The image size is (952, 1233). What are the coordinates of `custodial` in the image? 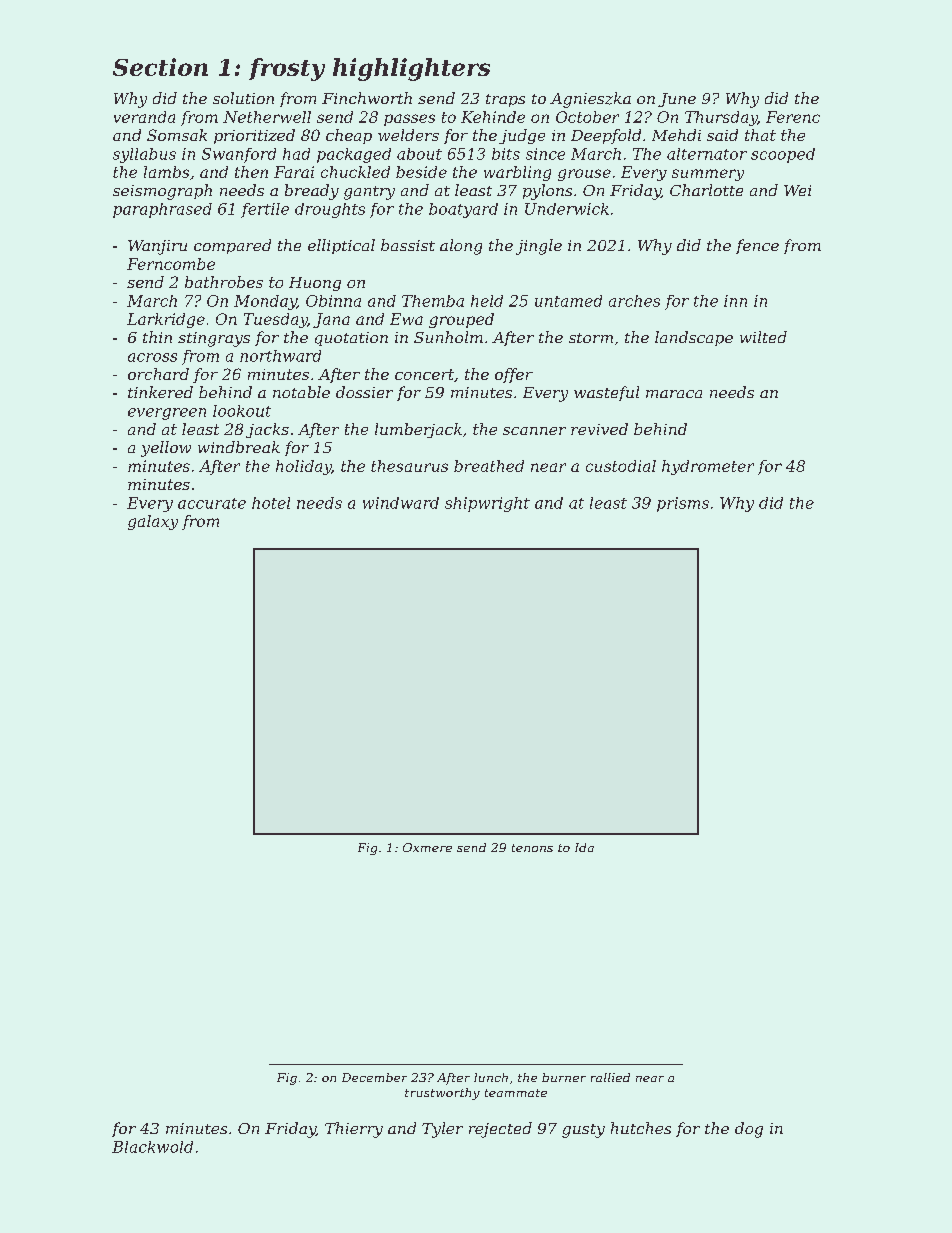 It's located at (621, 466).
